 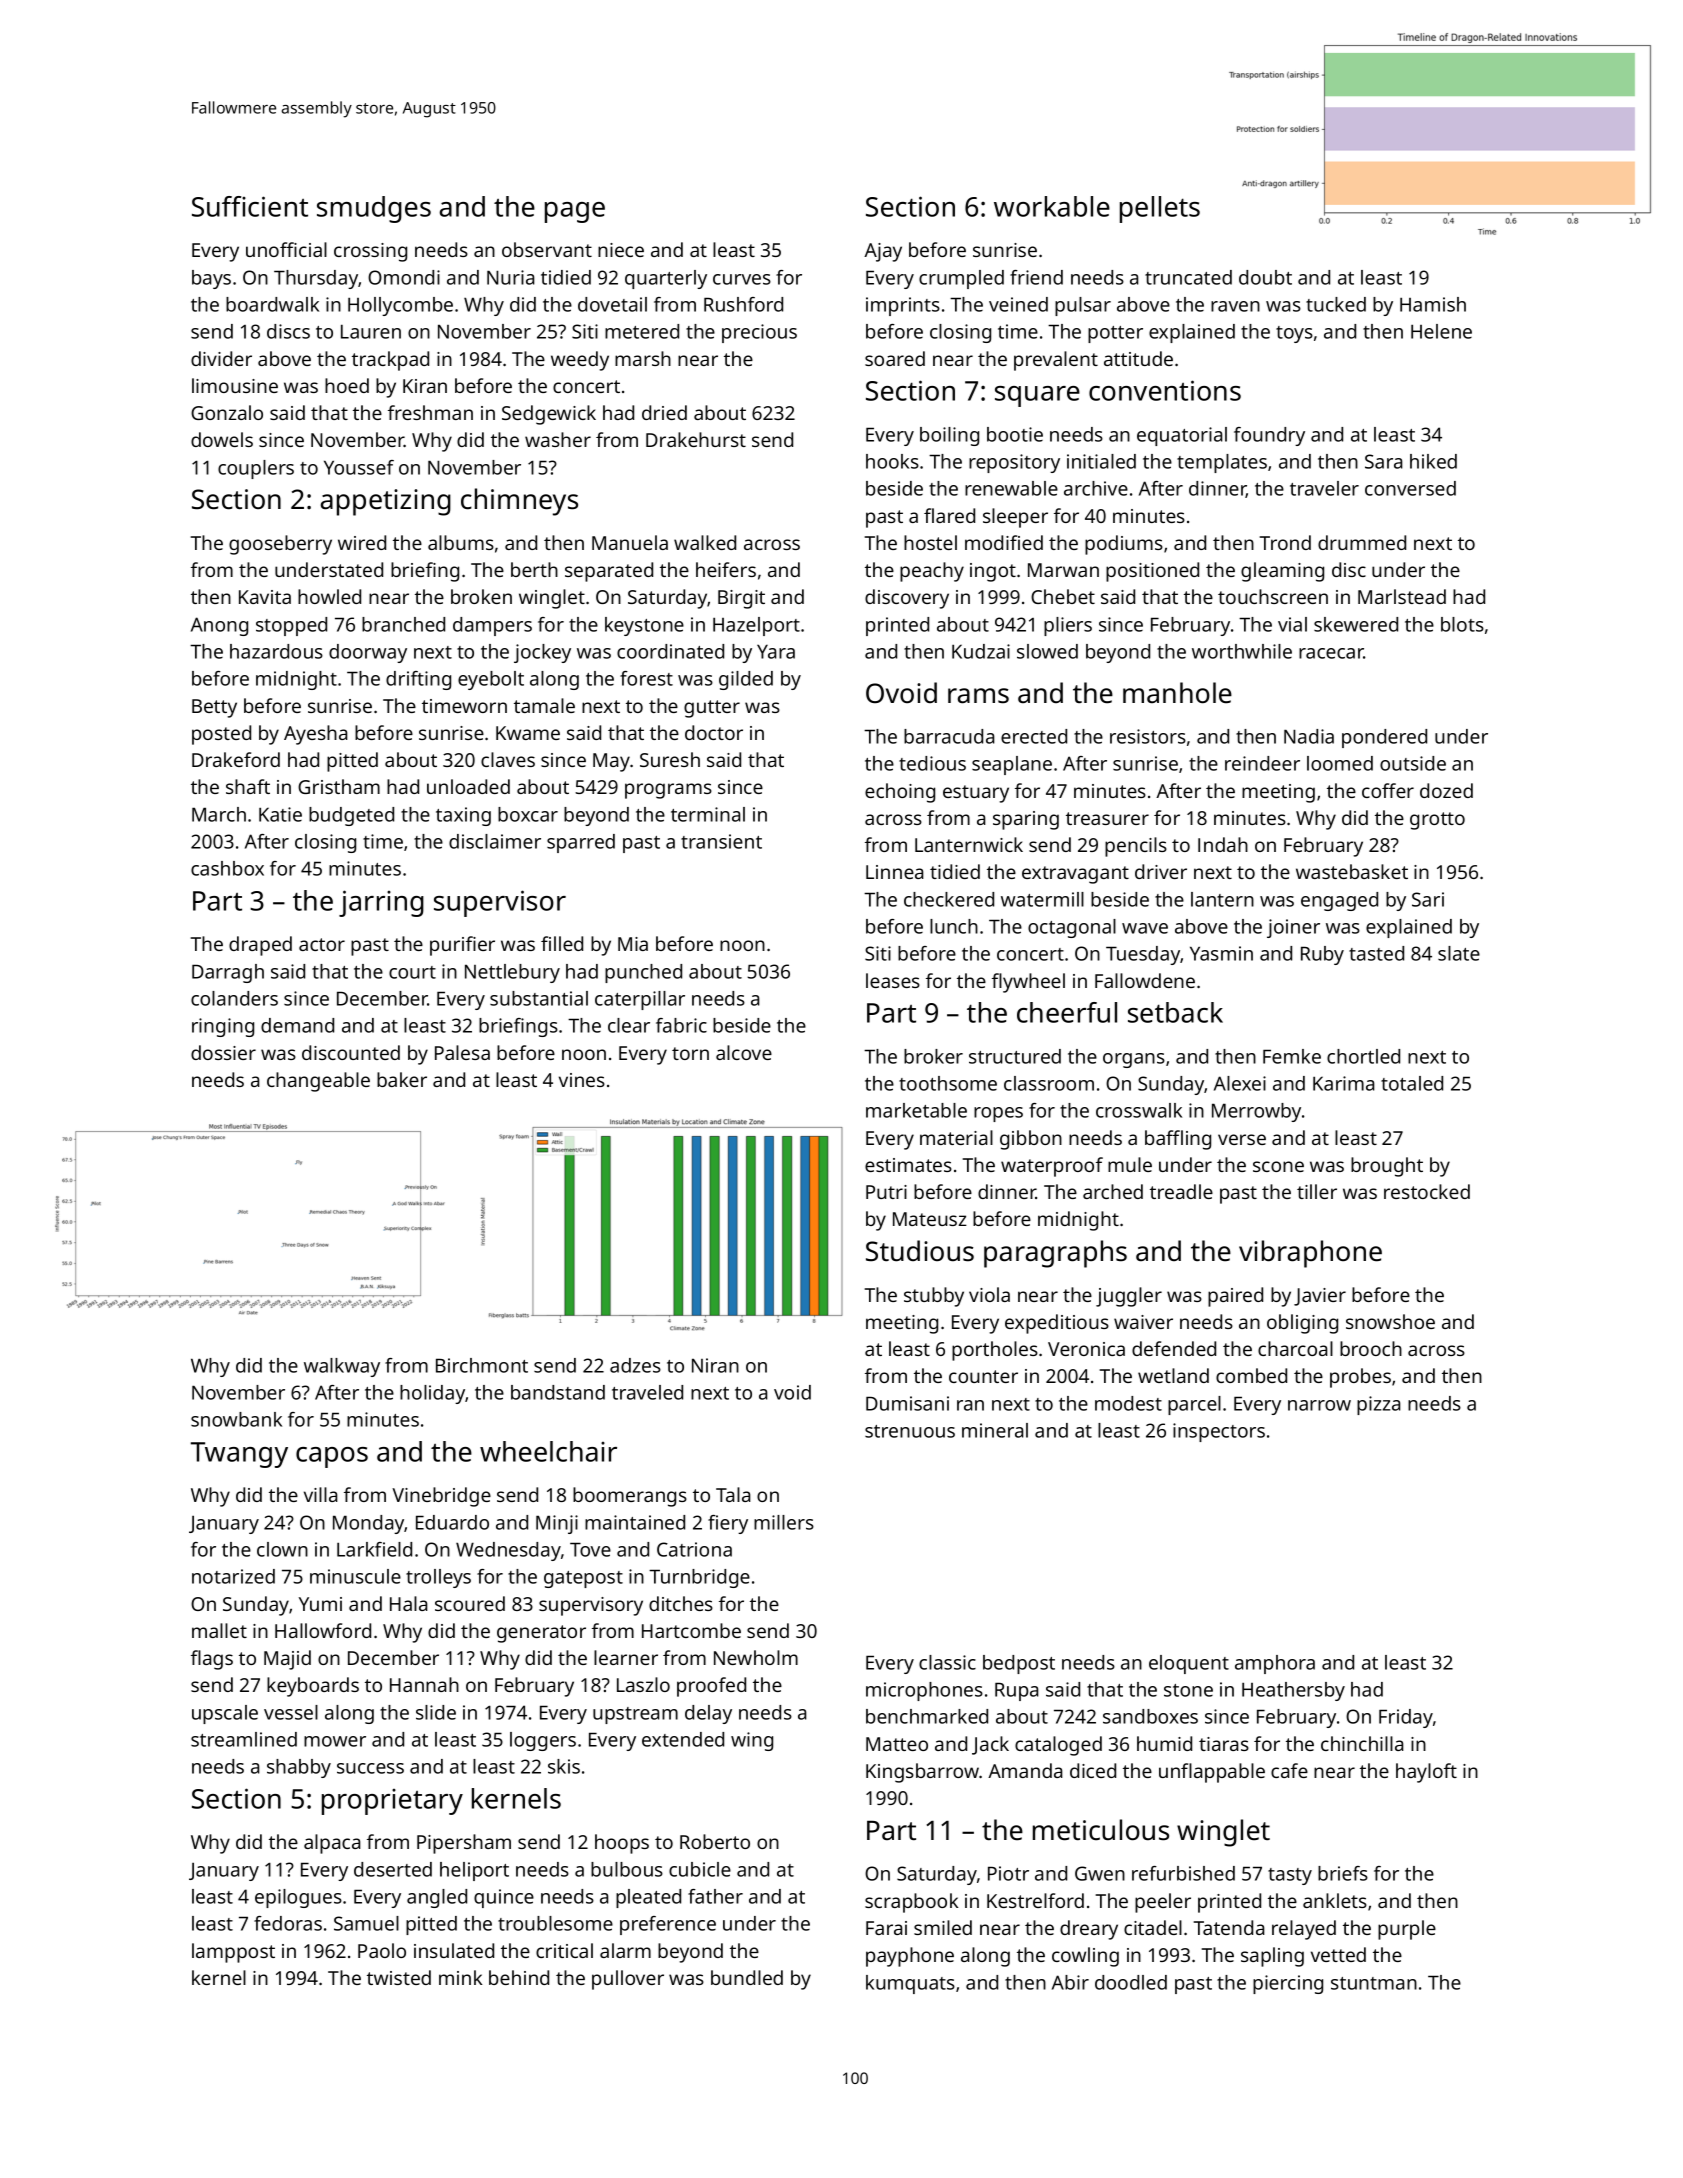 What do you see at coordinates (930, 542) in the document?
I see `hostel` at bounding box center [930, 542].
